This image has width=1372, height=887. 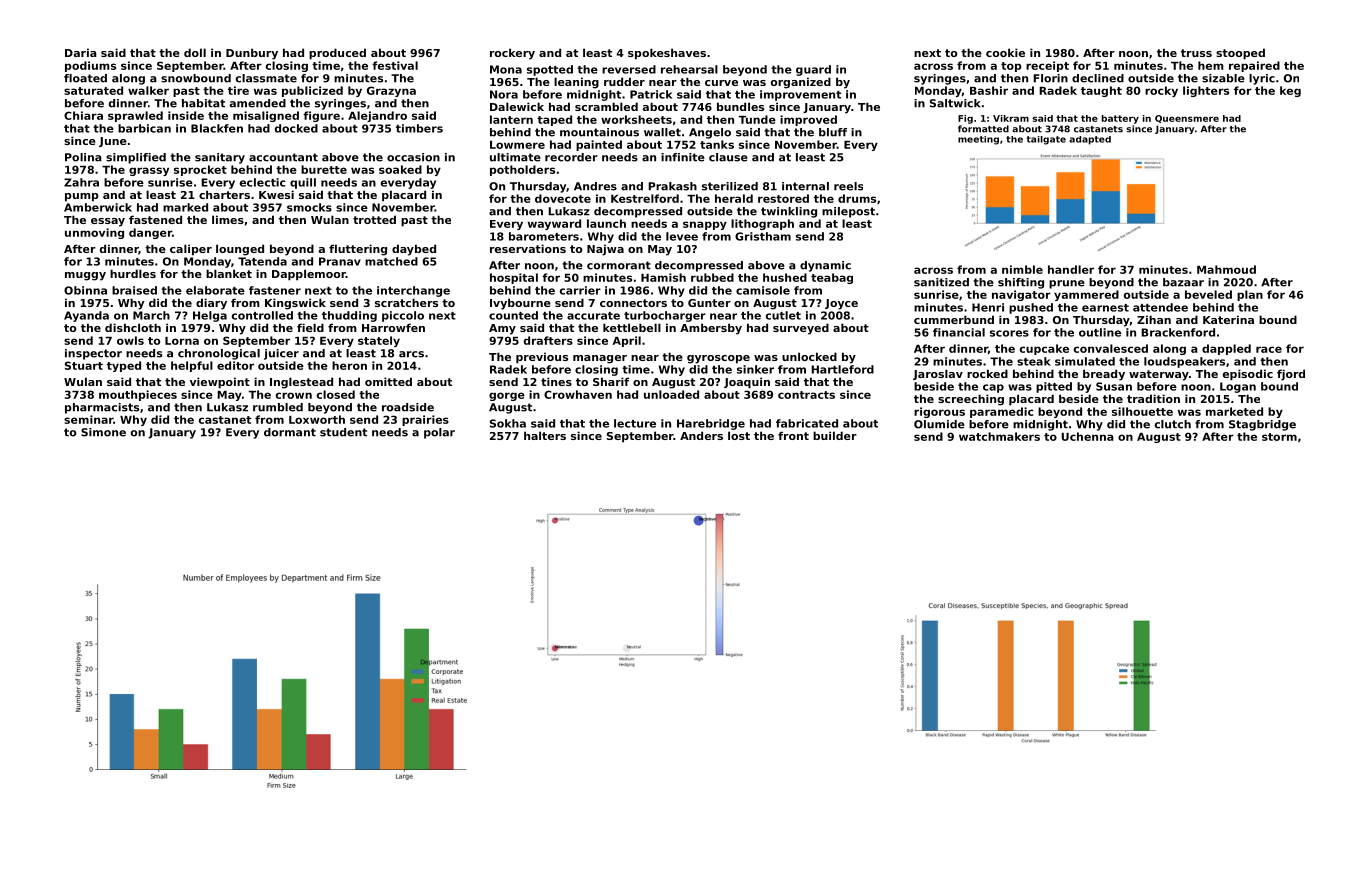 I want to click on Mahmoud, so click(x=1226, y=269).
